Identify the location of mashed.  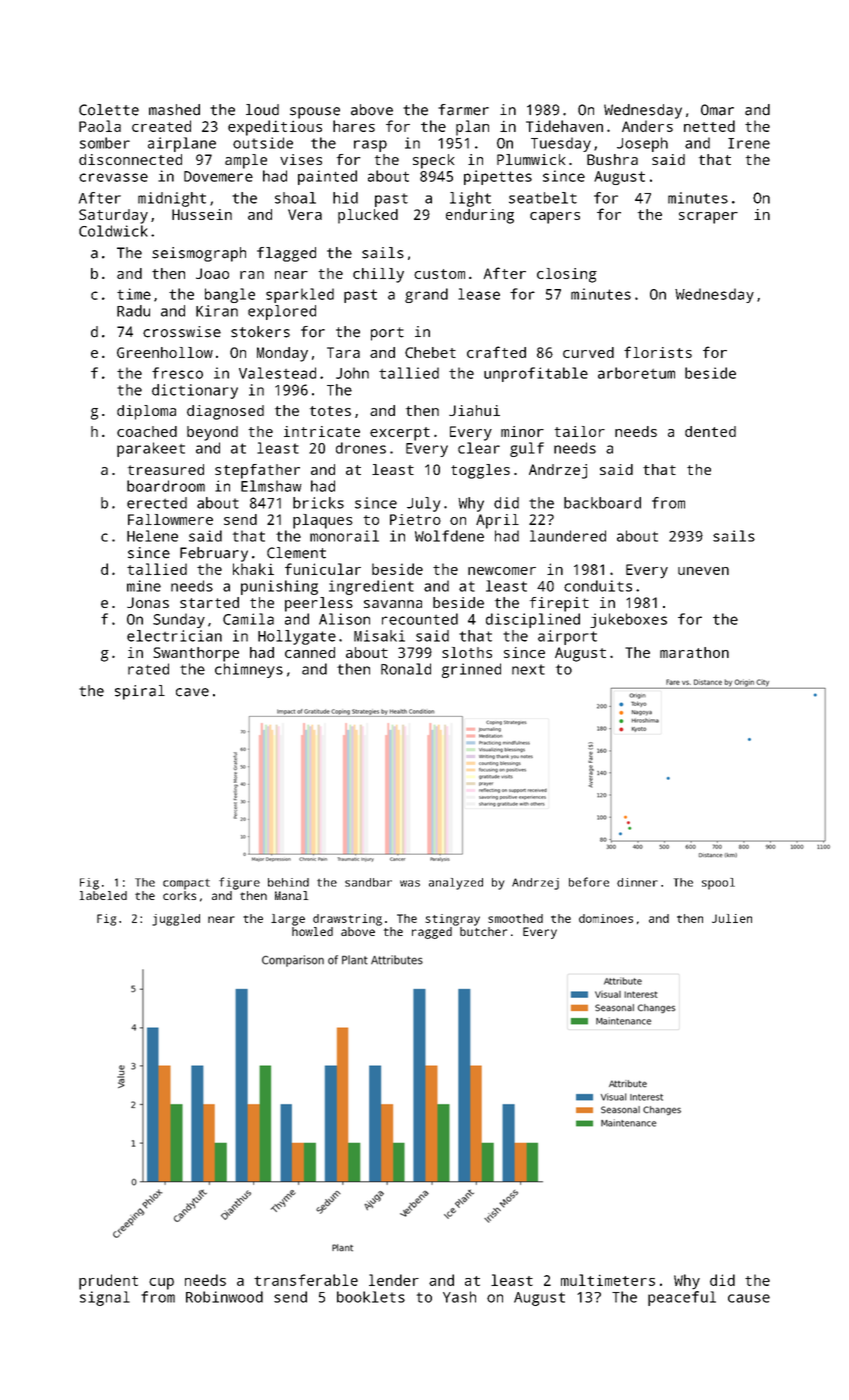
(174, 110).
